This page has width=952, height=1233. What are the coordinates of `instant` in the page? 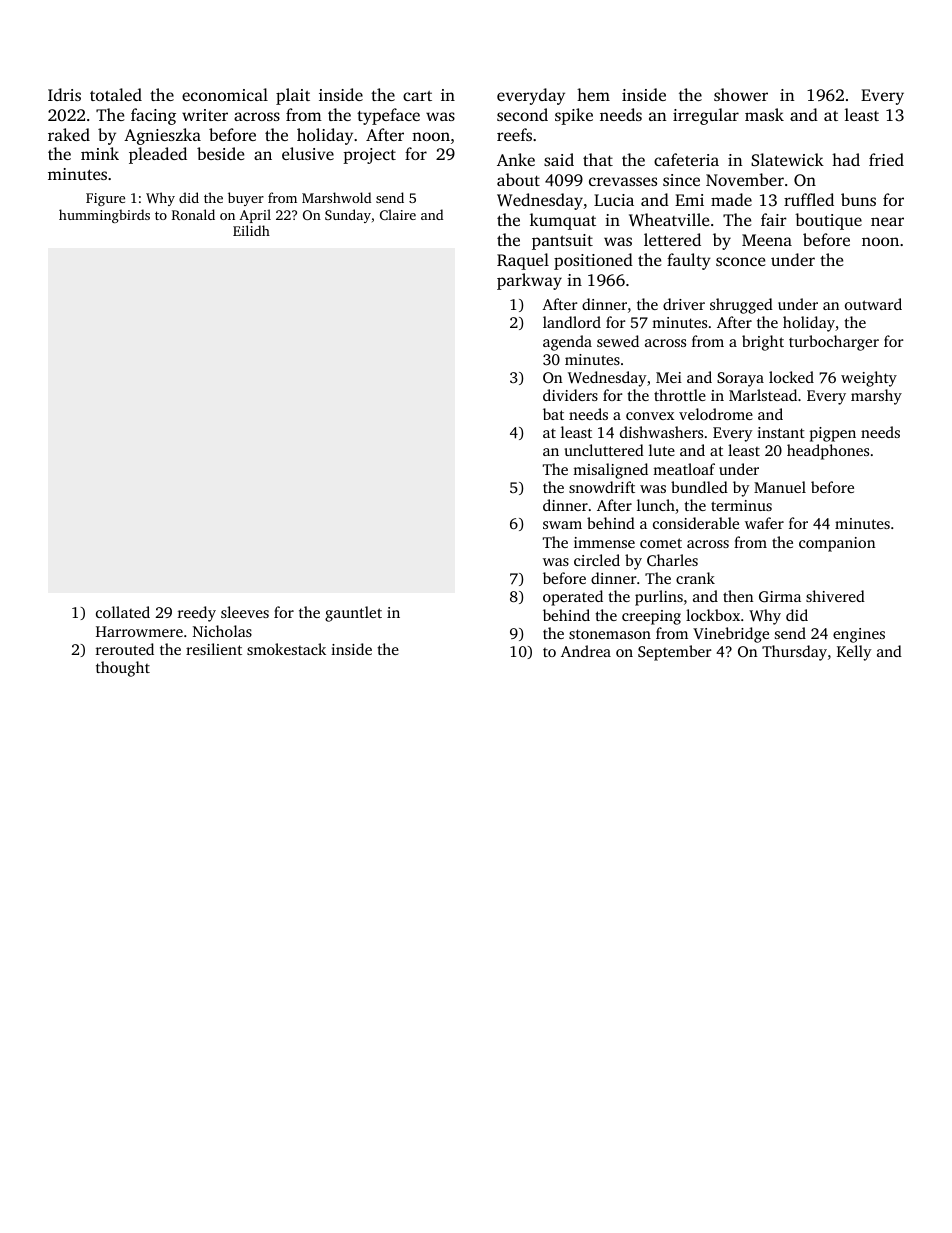 It's located at (781, 432).
